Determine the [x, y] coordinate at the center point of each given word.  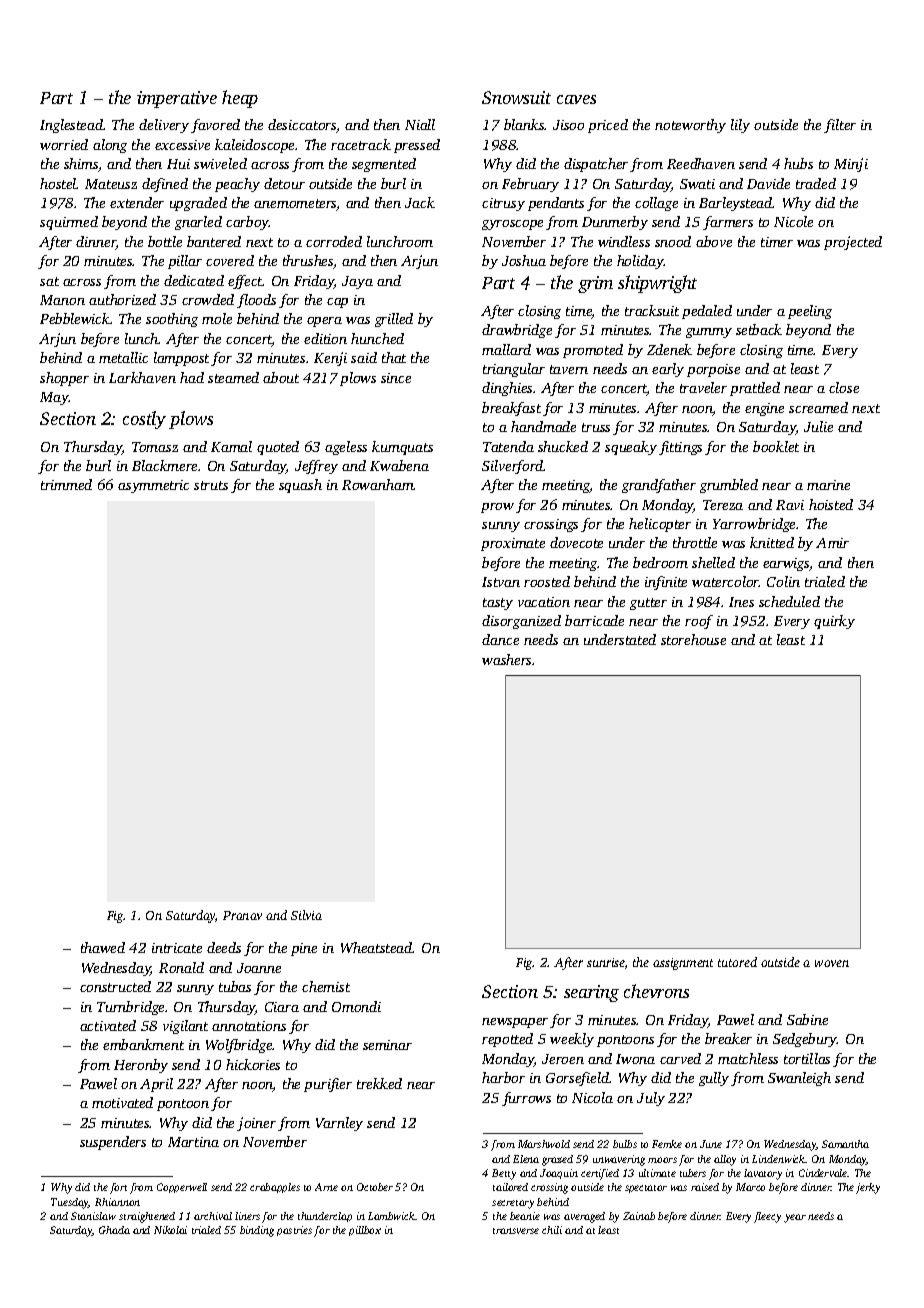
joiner [256, 1124]
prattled [755, 389]
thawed [103, 947]
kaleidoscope [254, 146]
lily [740, 126]
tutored [737, 962]
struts [211, 485]
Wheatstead [377, 947]
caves [576, 99]
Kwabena [399, 465]
